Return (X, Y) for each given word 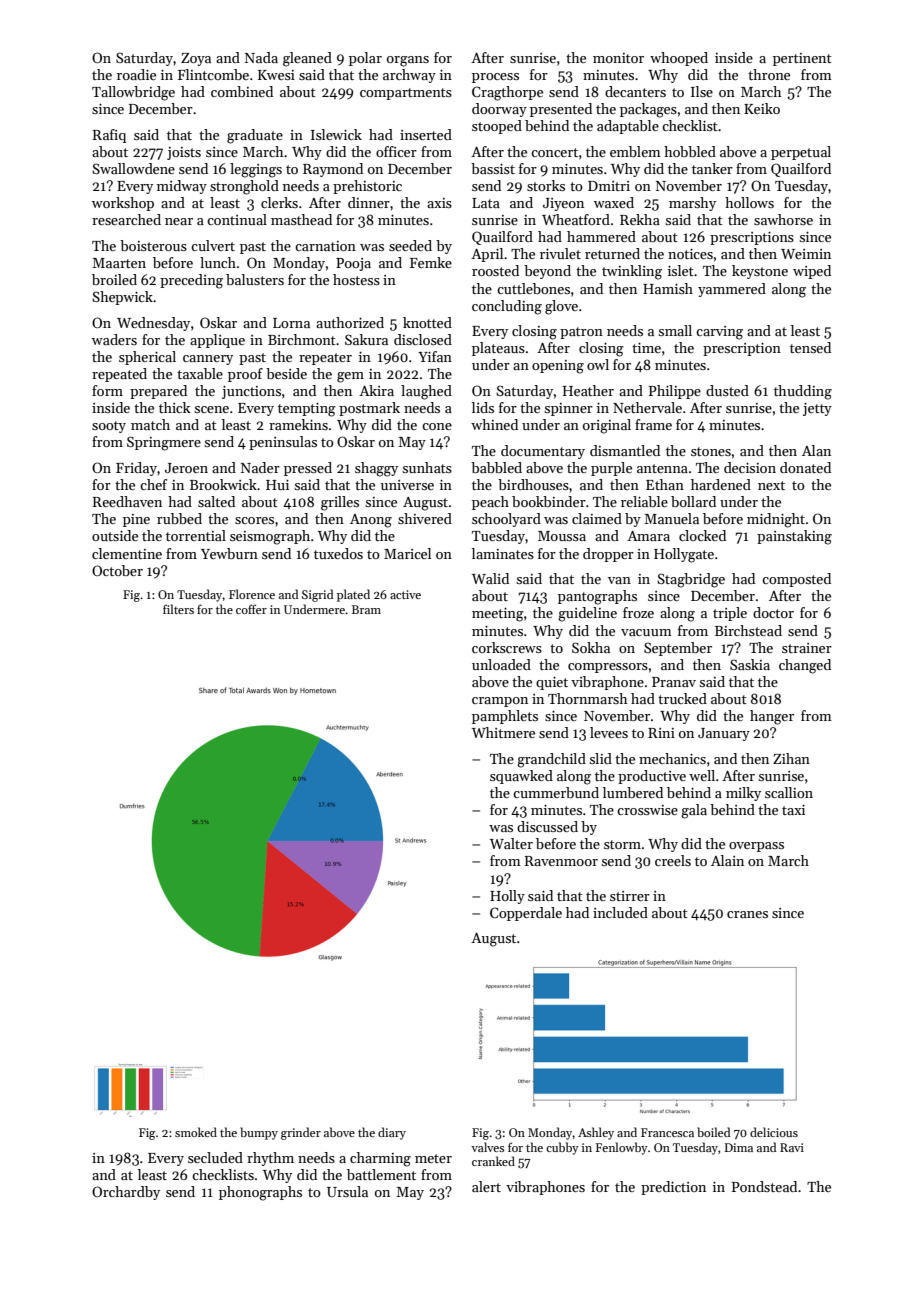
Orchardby (126, 1193)
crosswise (647, 810)
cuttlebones (533, 288)
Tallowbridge (133, 93)
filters (178, 609)
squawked (521, 777)
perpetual (801, 153)
